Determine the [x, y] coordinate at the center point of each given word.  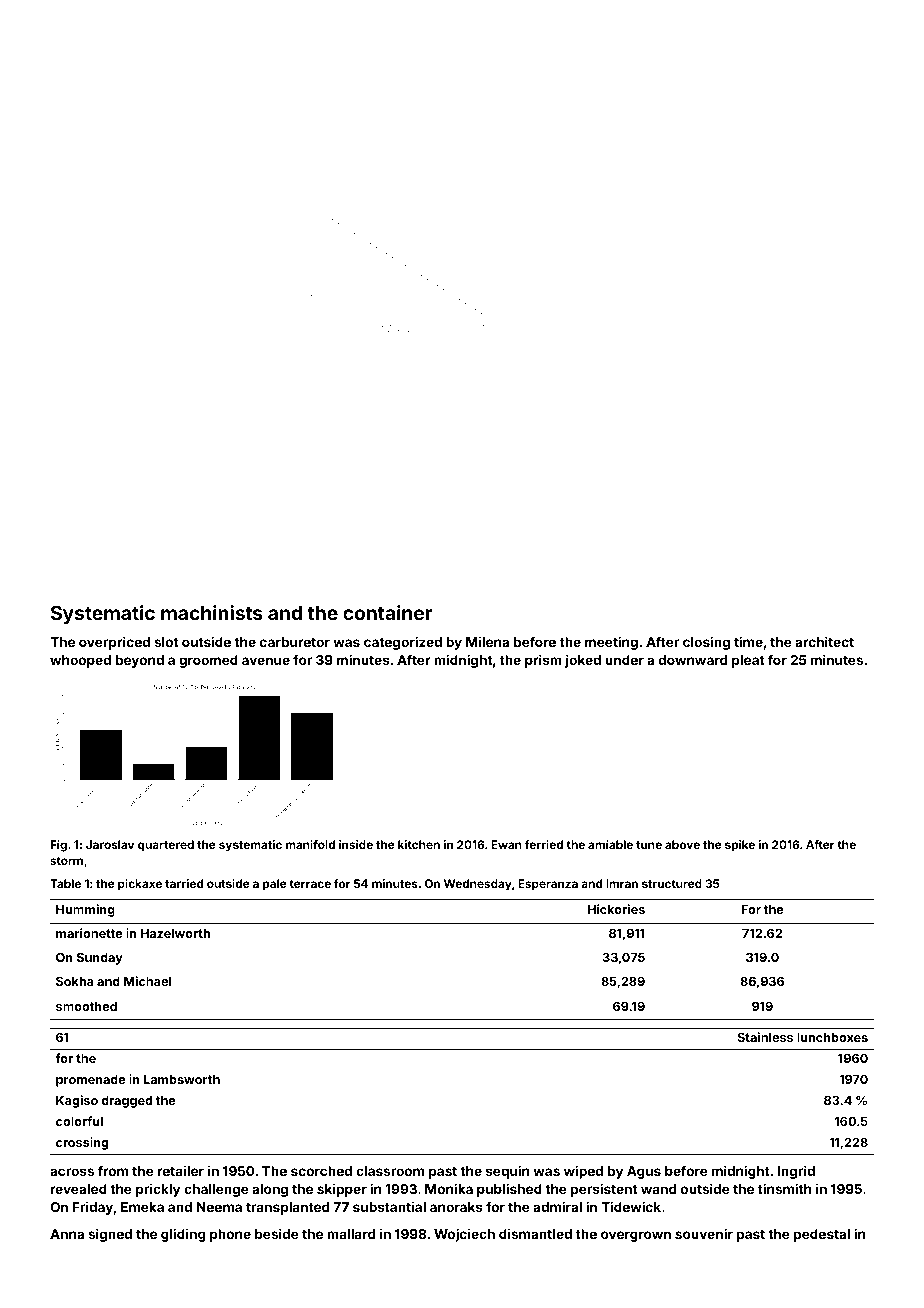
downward [693, 660]
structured [672, 883]
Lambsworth [182, 1079]
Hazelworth [175, 933]
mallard [351, 1234]
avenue [266, 661]
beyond [140, 661]
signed [110, 1235]
